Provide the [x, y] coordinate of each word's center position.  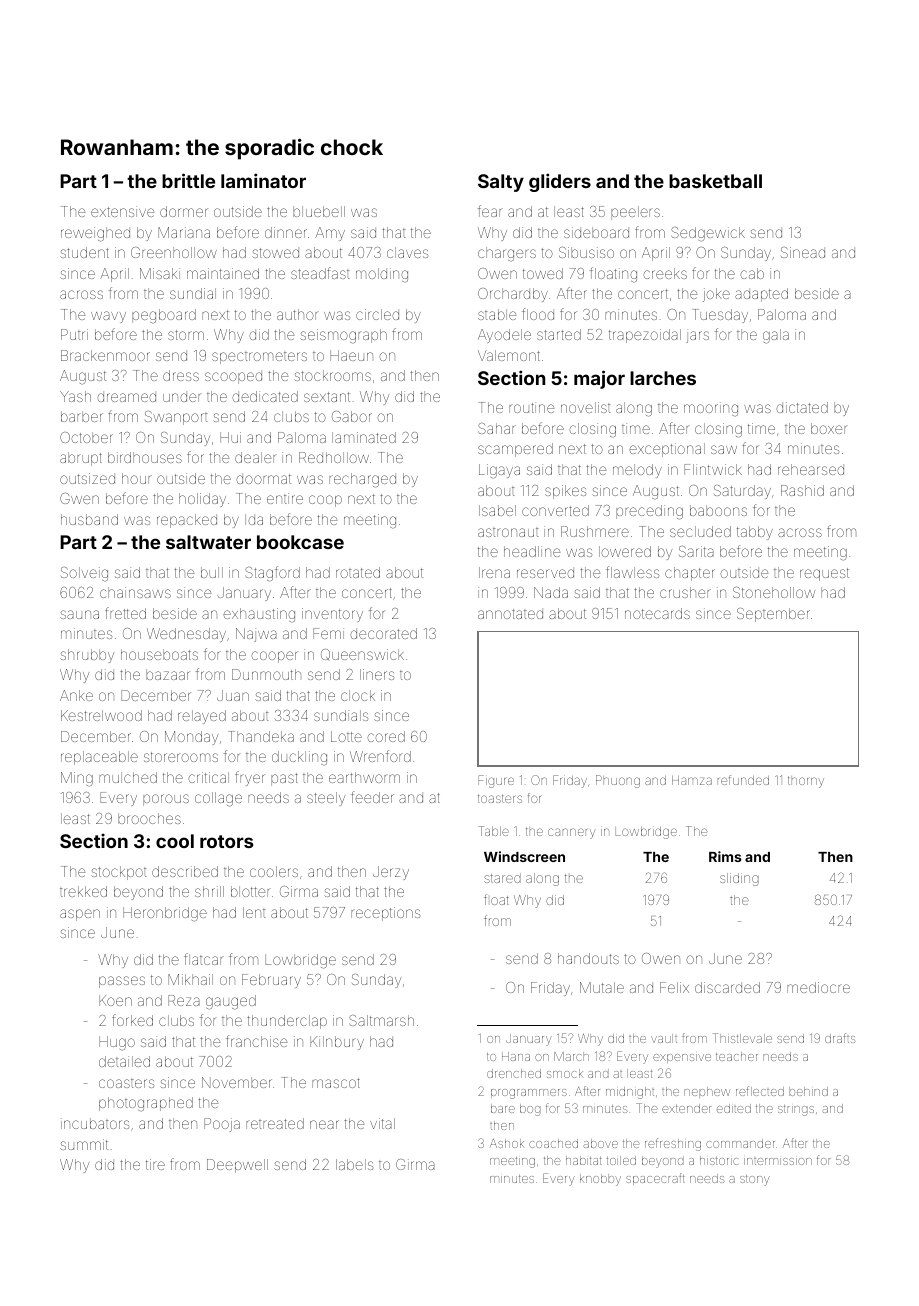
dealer [256, 457]
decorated [383, 633]
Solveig [84, 574]
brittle [188, 180]
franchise [256, 1041]
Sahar [497, 428]
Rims [725, 856]
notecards [657, 613]
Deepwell [237, 1166]
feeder [372, 797]
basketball [715, 181]
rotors [227, 841]
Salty [501, 183]
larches [663, 378]
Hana [516, 1056]
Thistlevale [742, 1038]
